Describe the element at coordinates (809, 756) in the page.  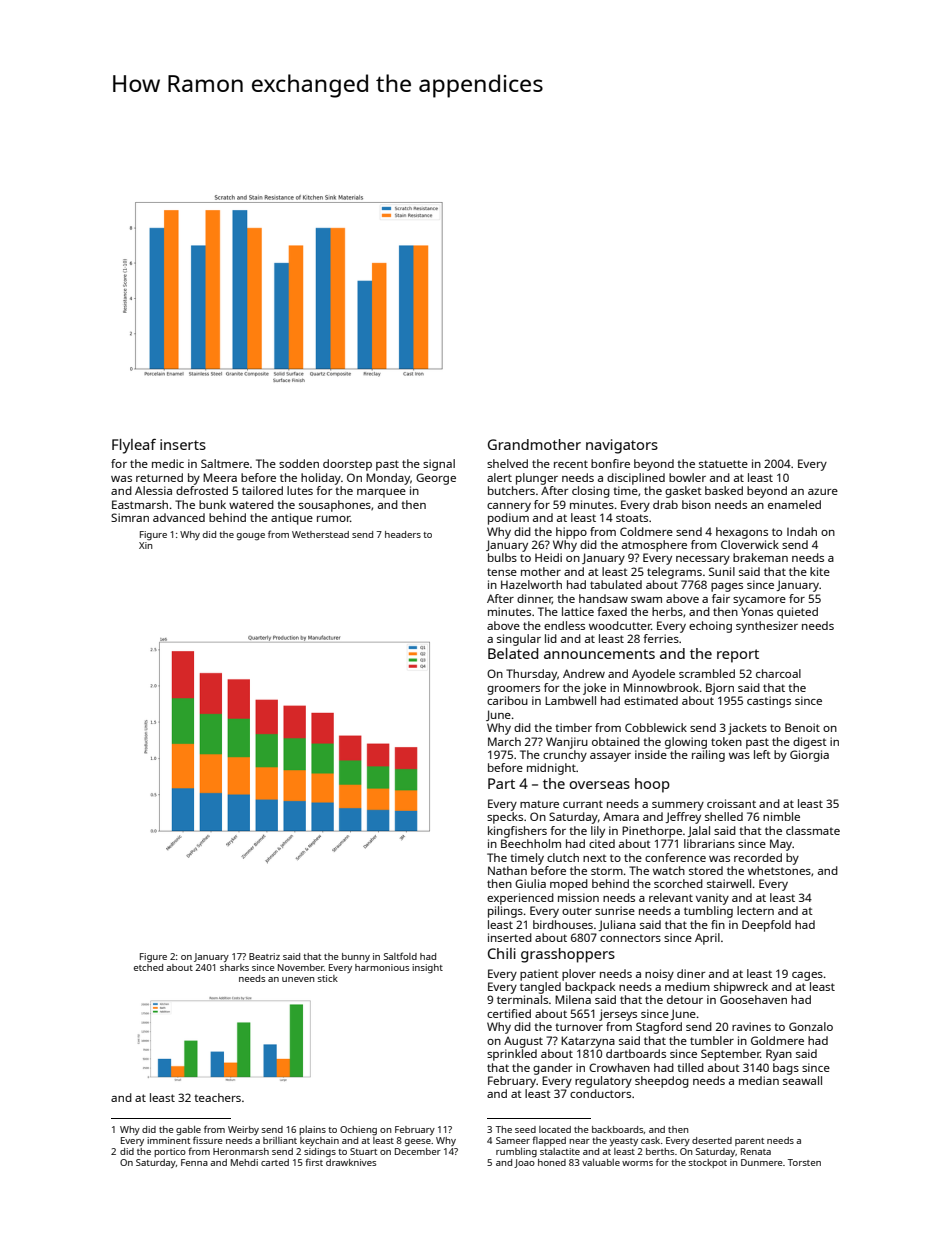
I see `Giorgia` at that location.
